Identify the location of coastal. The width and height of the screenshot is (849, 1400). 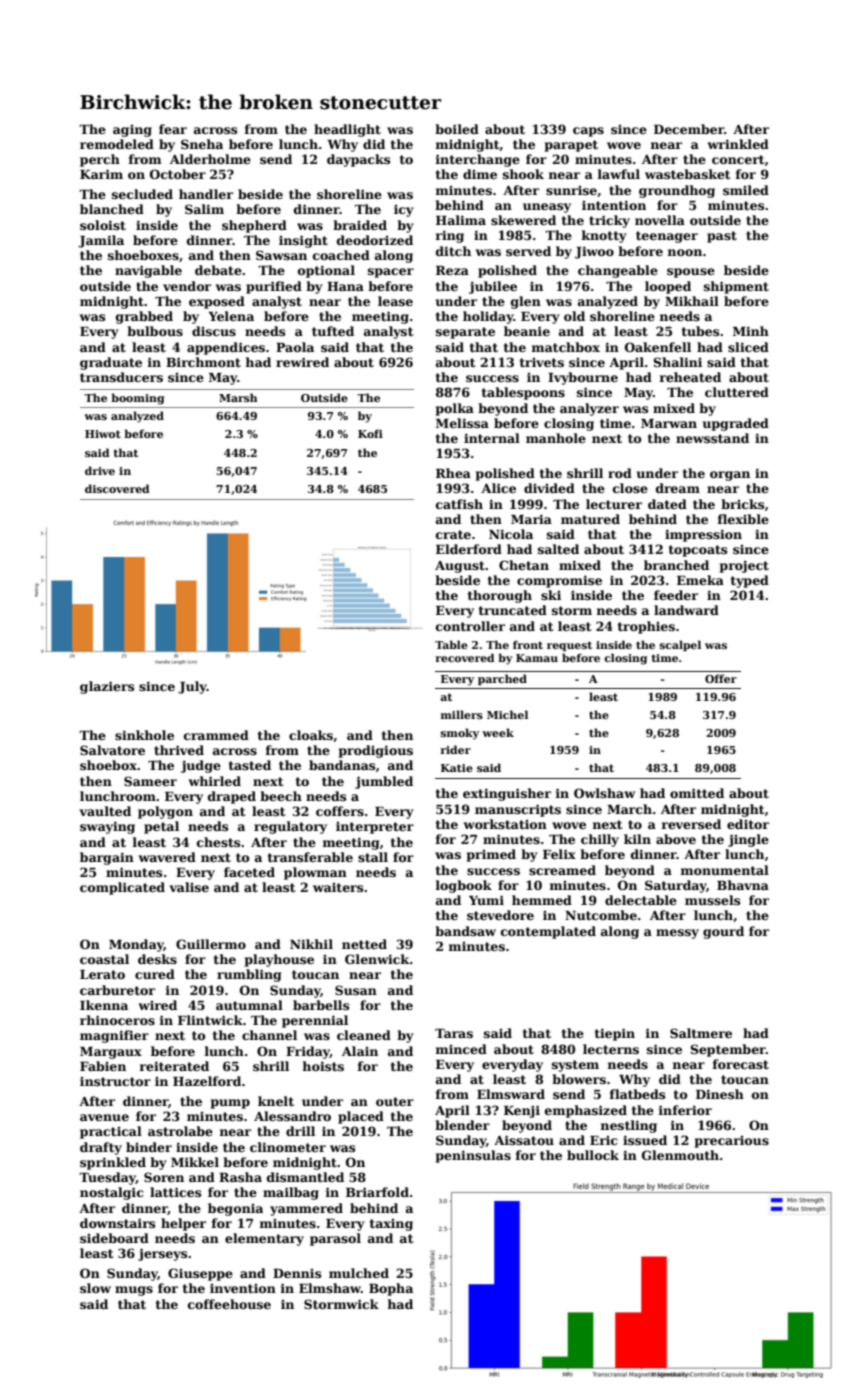
(104, 959).
